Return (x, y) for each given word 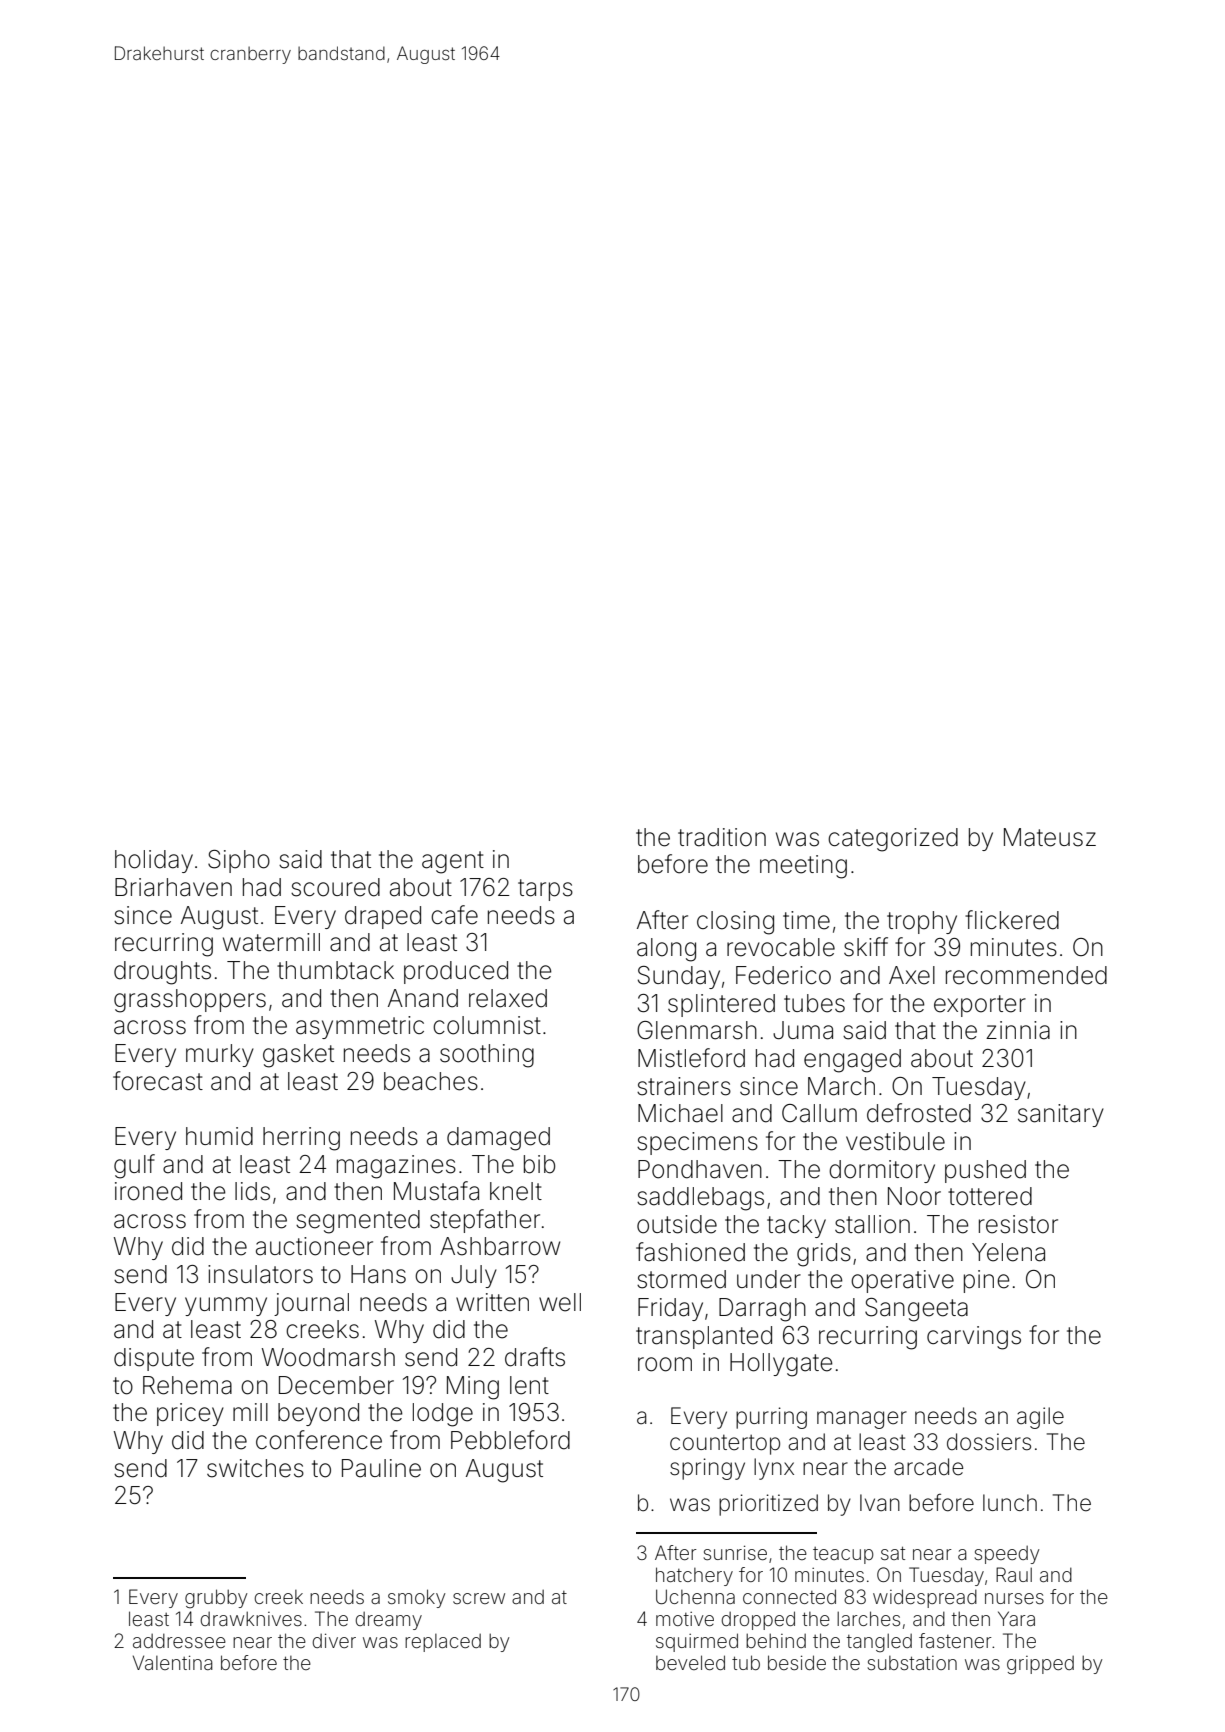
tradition (722, 837)
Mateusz (1050, 837)
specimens (697, 1143)
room (665, 1364)
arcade (928, 1467)
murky (220, 1055)
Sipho (239, 861)
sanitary (1061, 1115)
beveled (690, 1662)
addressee (179, 1640)
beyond (318, 1414)
